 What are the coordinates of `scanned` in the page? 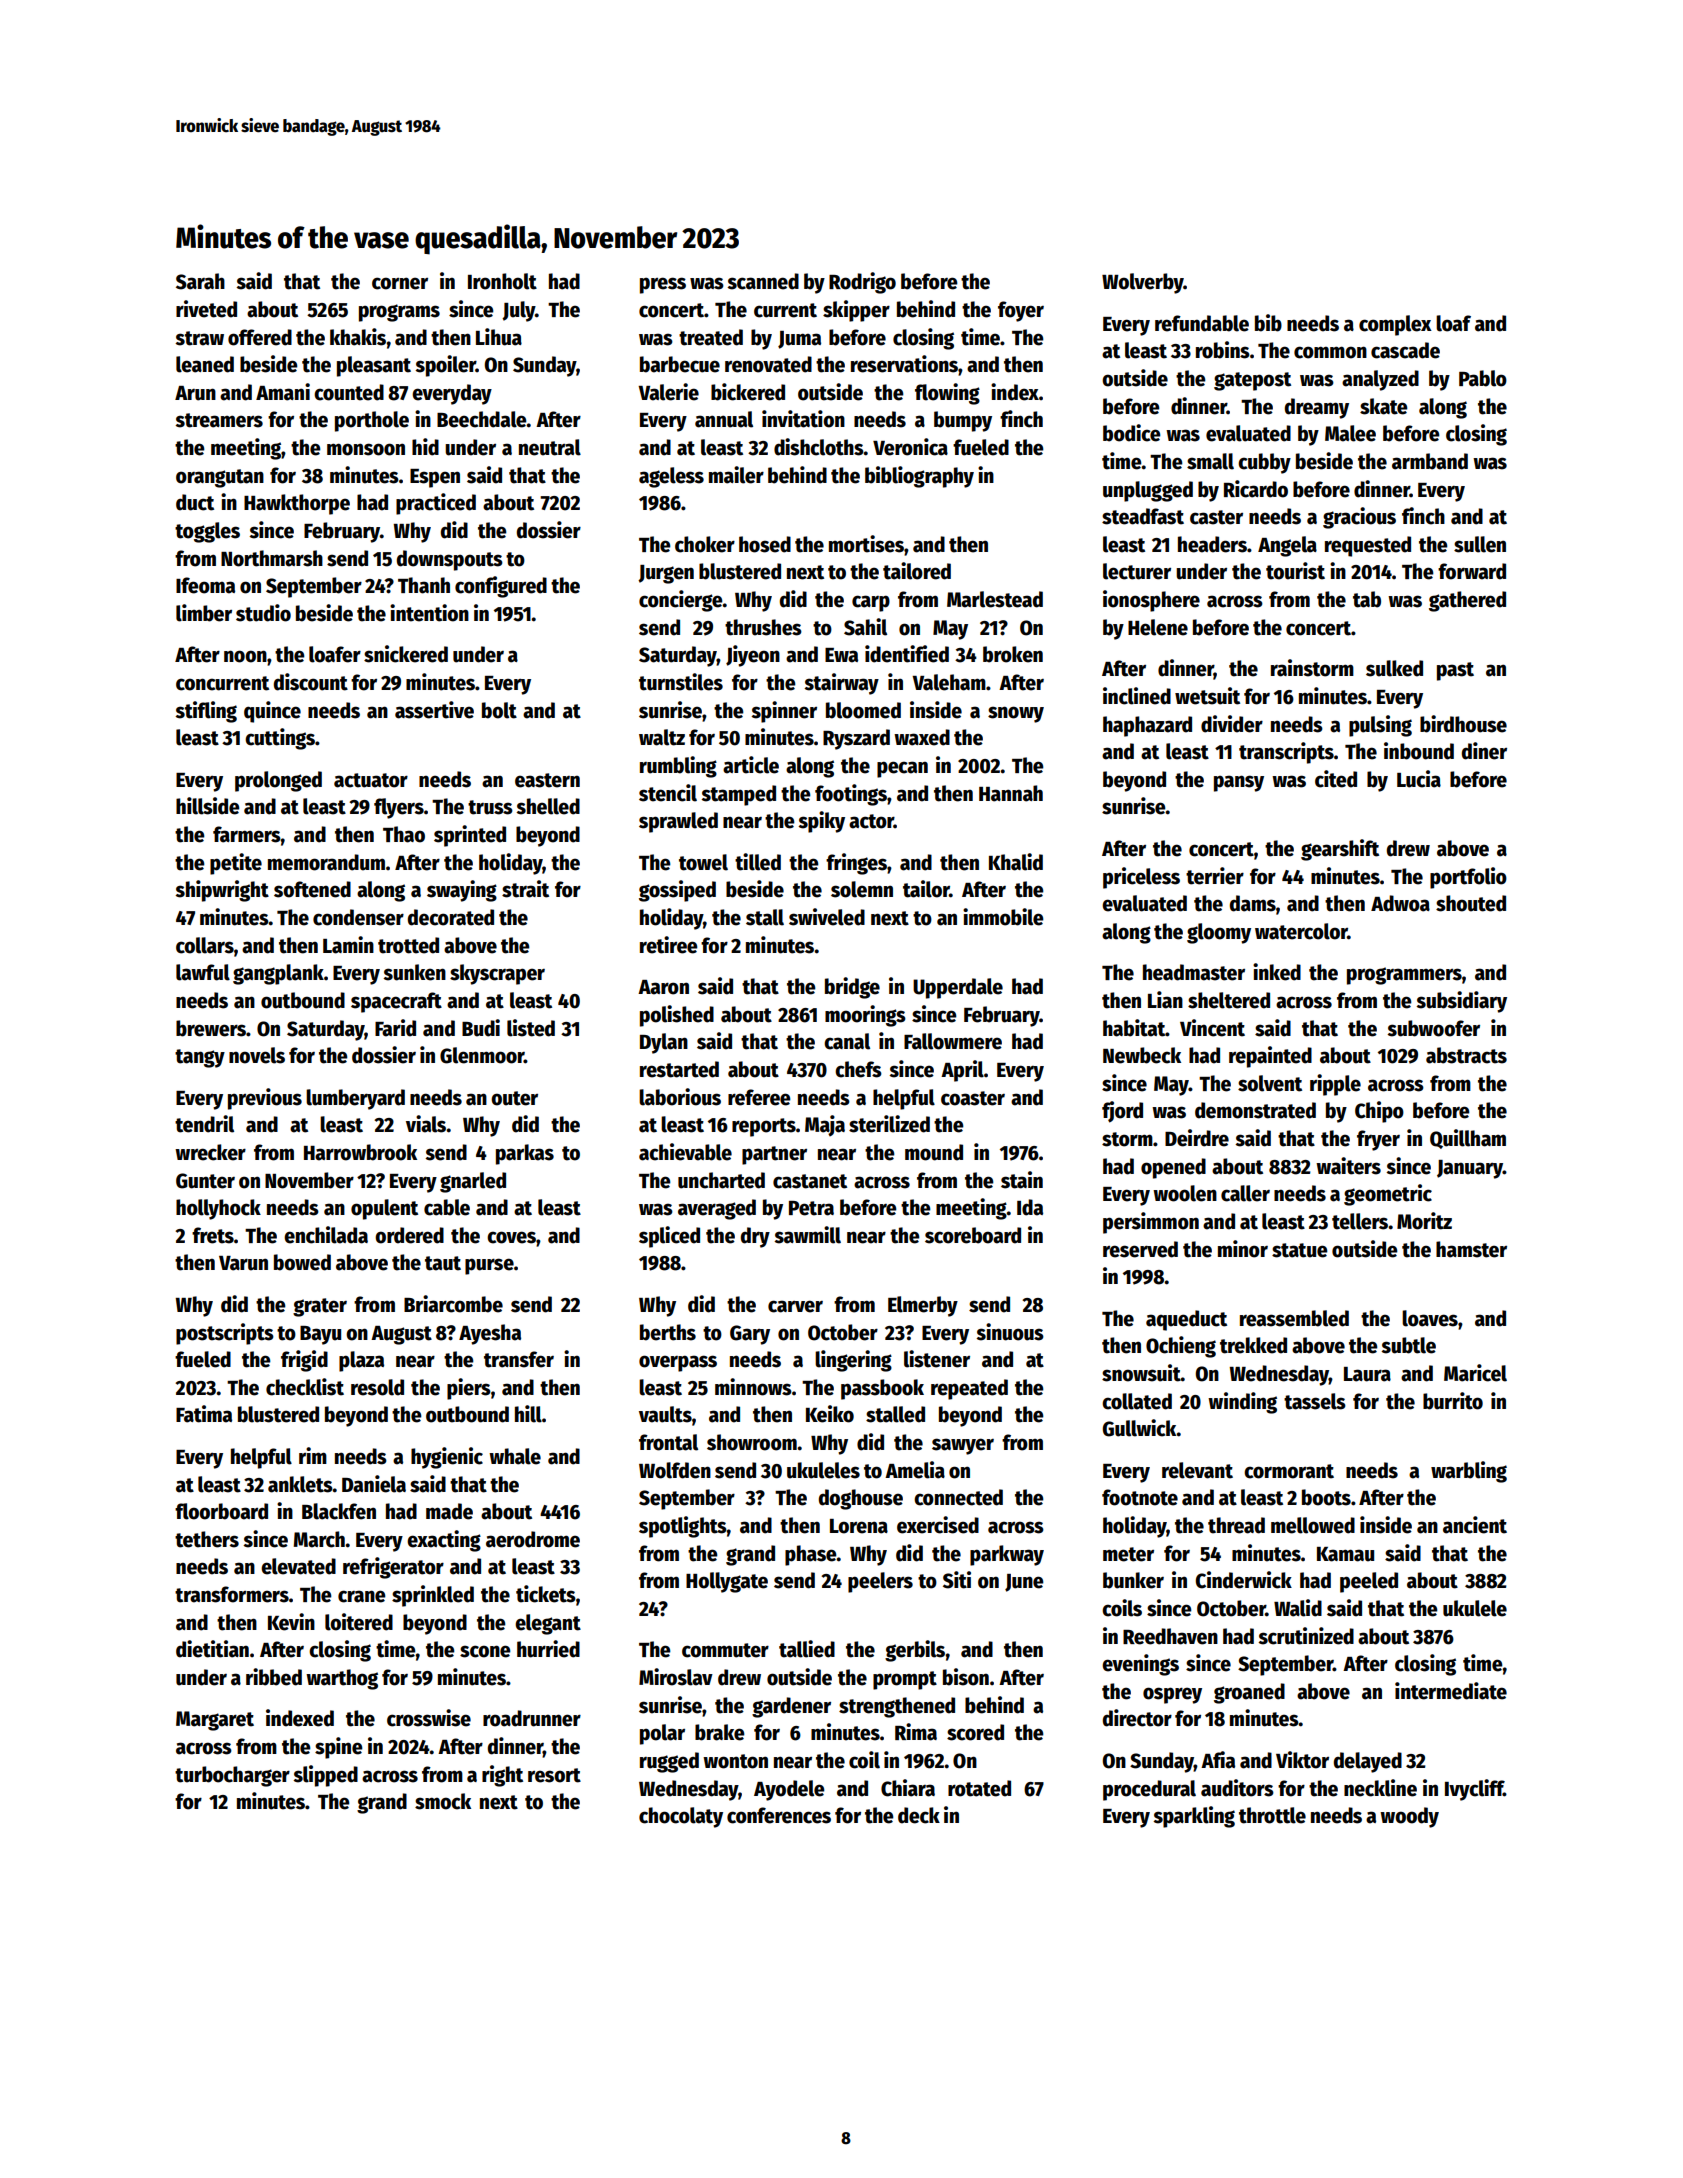 It's located at (763, 281).
